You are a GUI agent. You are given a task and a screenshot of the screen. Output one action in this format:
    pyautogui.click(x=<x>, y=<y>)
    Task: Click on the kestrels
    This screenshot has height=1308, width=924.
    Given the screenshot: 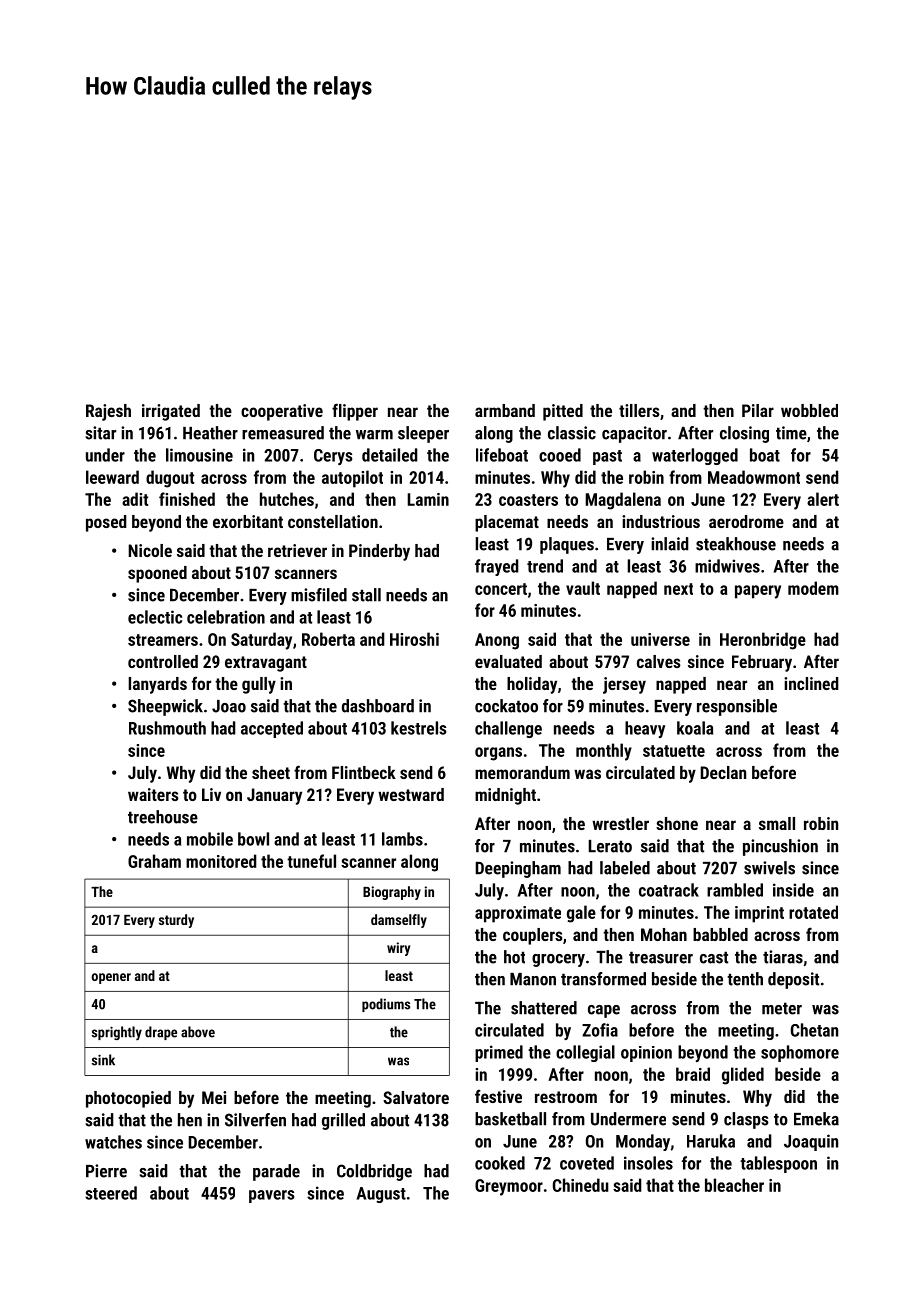 What is the action you would take?
    pyautogui.click(x=419, y=728)
